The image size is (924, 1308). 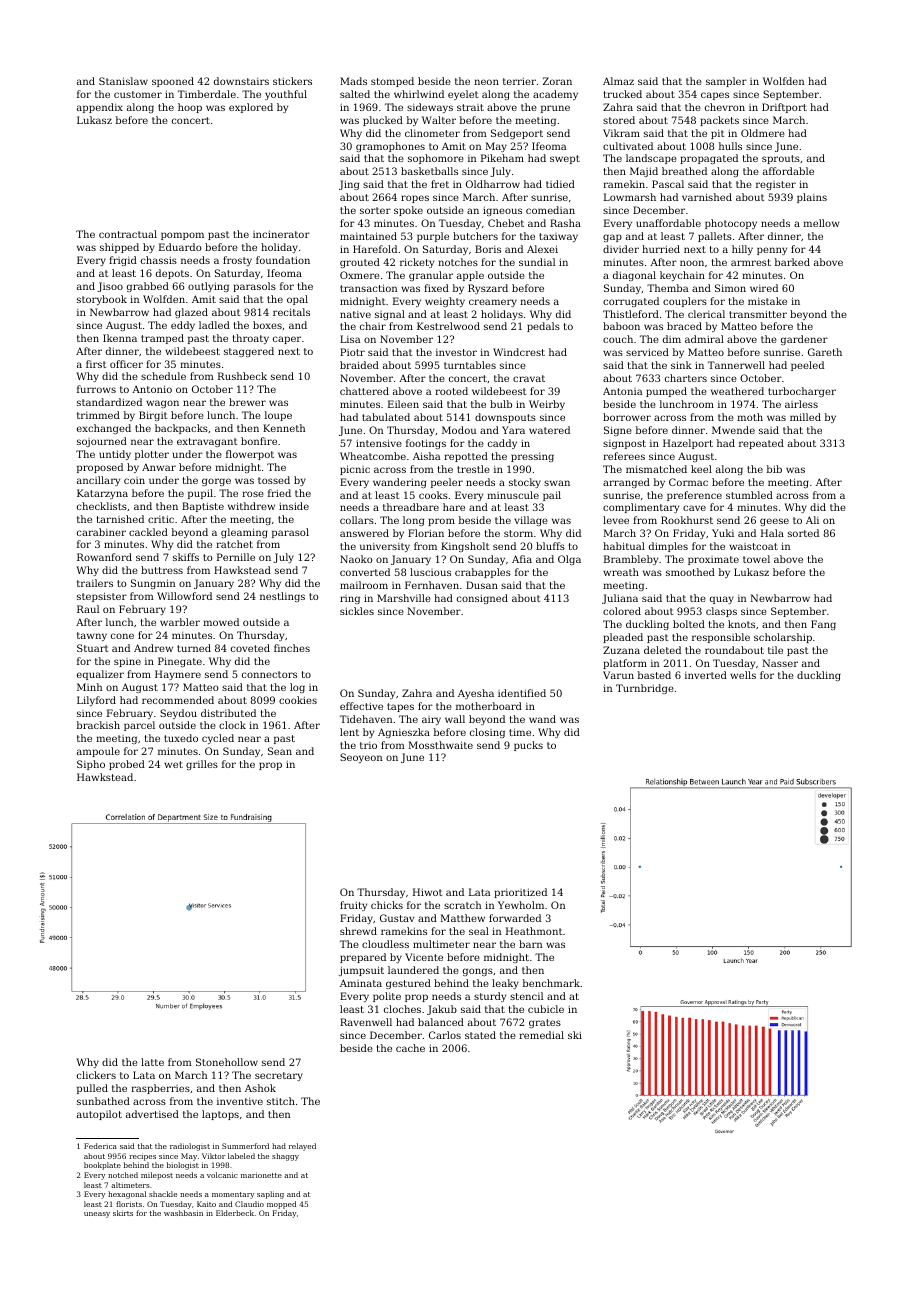 What do you see at coordinates (96, 364) in the document?
I see `first` at bounding box center [96, 364].
